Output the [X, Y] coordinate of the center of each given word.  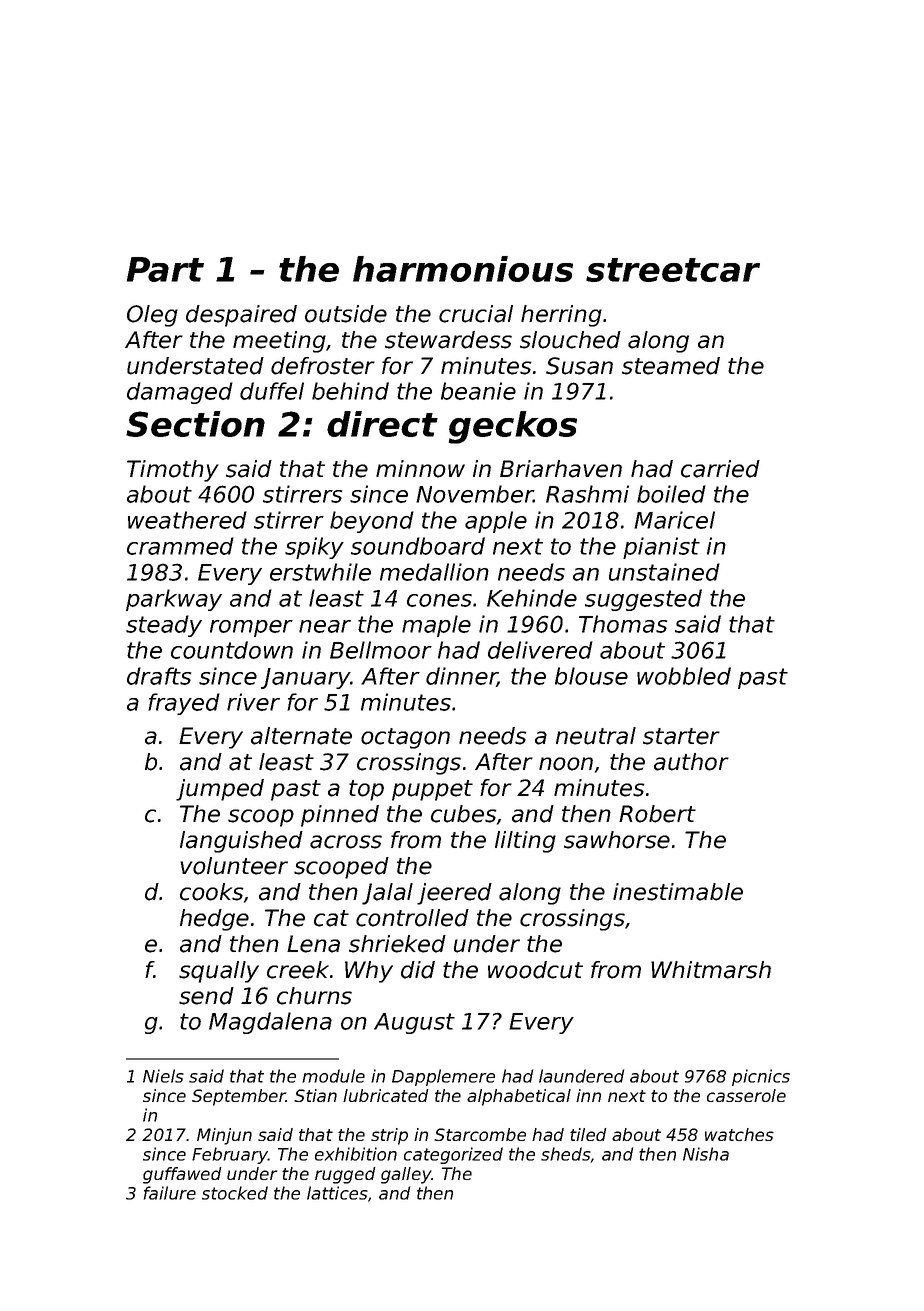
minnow [420, 469]
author [691, 762]
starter [681, 736]
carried [720, 469]
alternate [301, 736]
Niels [163, 1076]
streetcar [673, 270]
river [253, 702]
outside [346, 314]
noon [566, 764]
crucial [476, 314]
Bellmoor [381, 650]
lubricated [385, 1095]
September [239, 1097]
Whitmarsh [711, 970]
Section [195, 424]
